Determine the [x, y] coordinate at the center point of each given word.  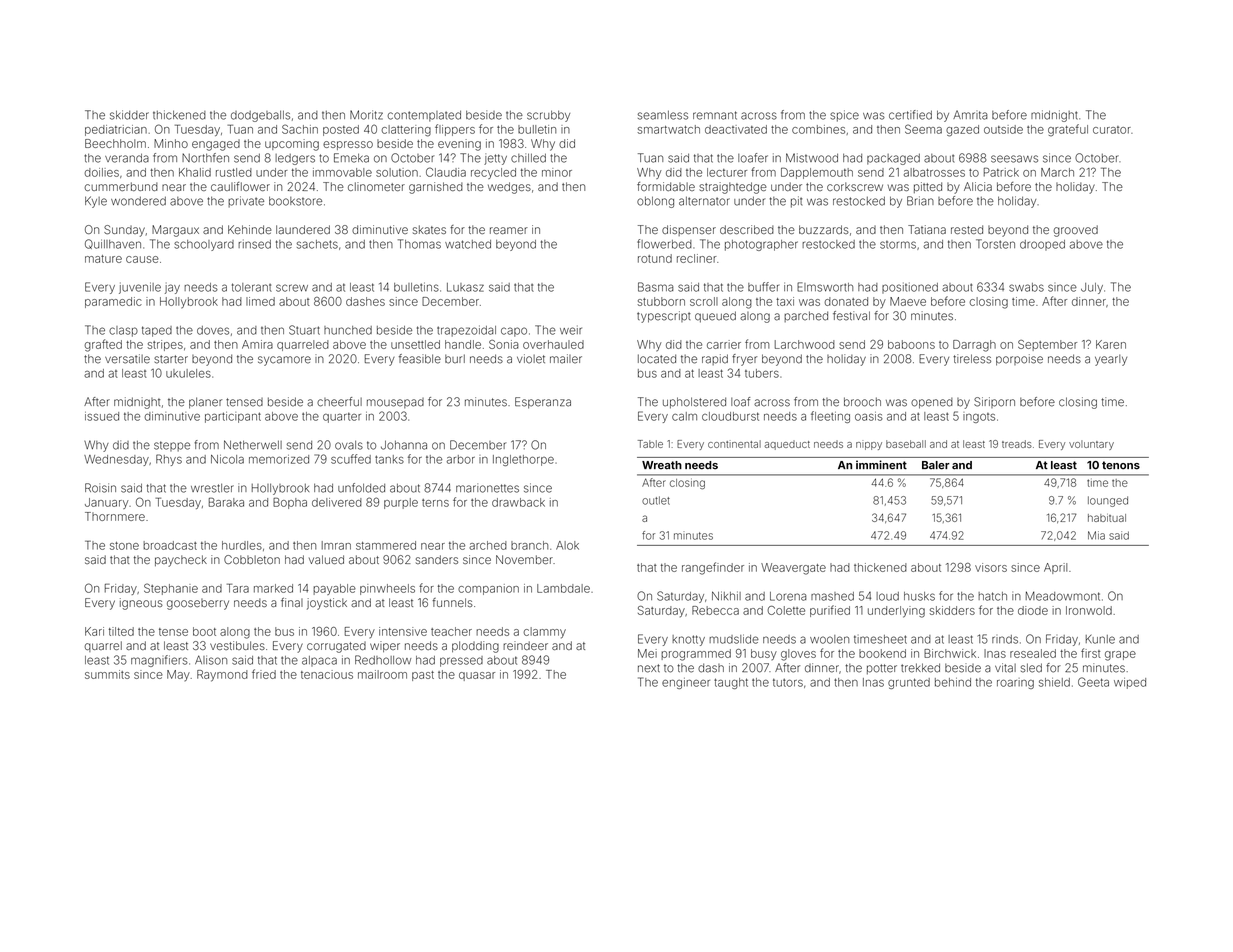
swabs [1026, 287]
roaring [1015, 683]
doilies [101, 172]
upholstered [694, 403]
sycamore [284, 361]
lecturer [727, 172]
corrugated [336, 647]
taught [731, 683]
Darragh [974, 346]
